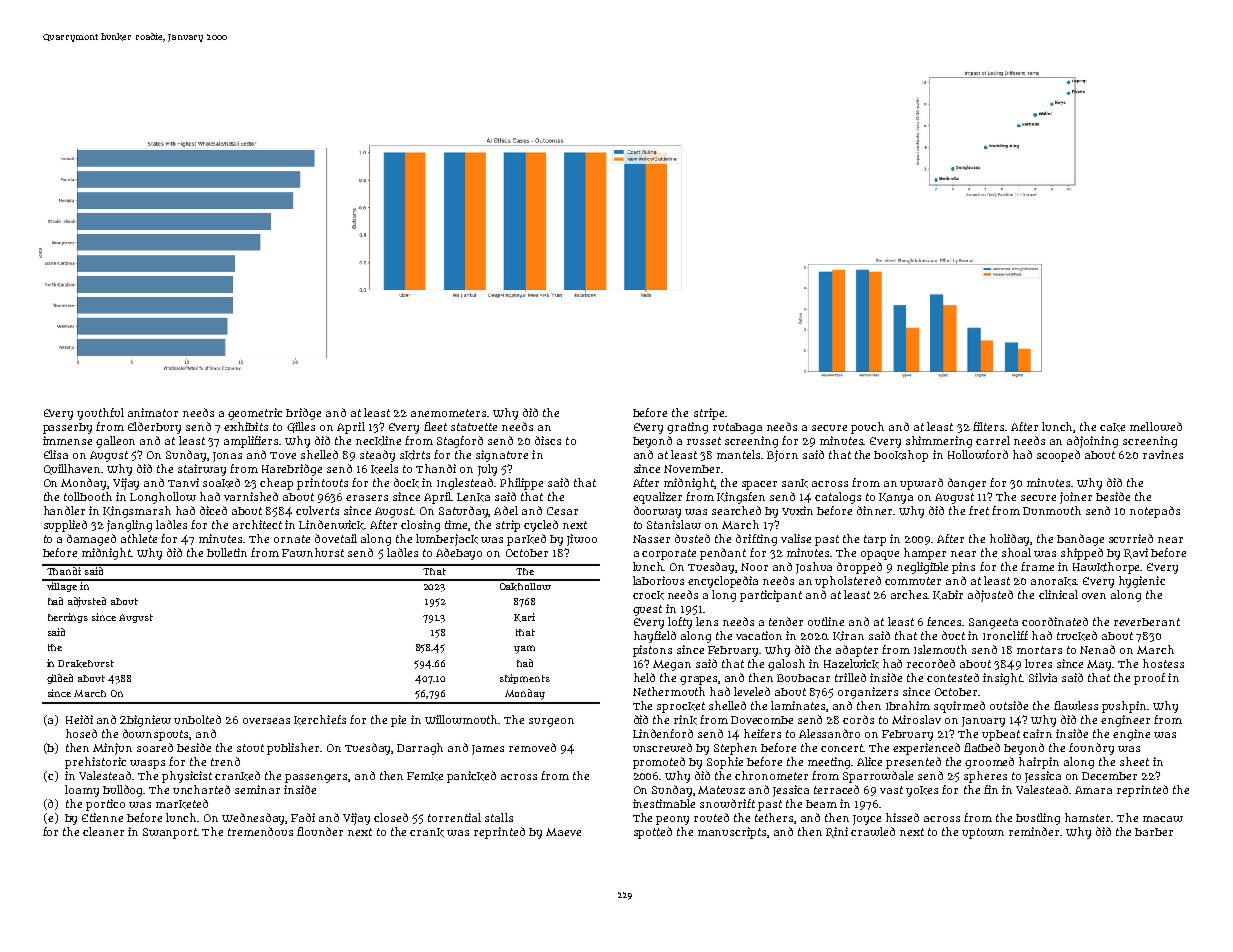 The width and height of the document is (1233, 952). Describe the element at coordinates (1156, 426) in the document. I see `mellowed` at that location.
